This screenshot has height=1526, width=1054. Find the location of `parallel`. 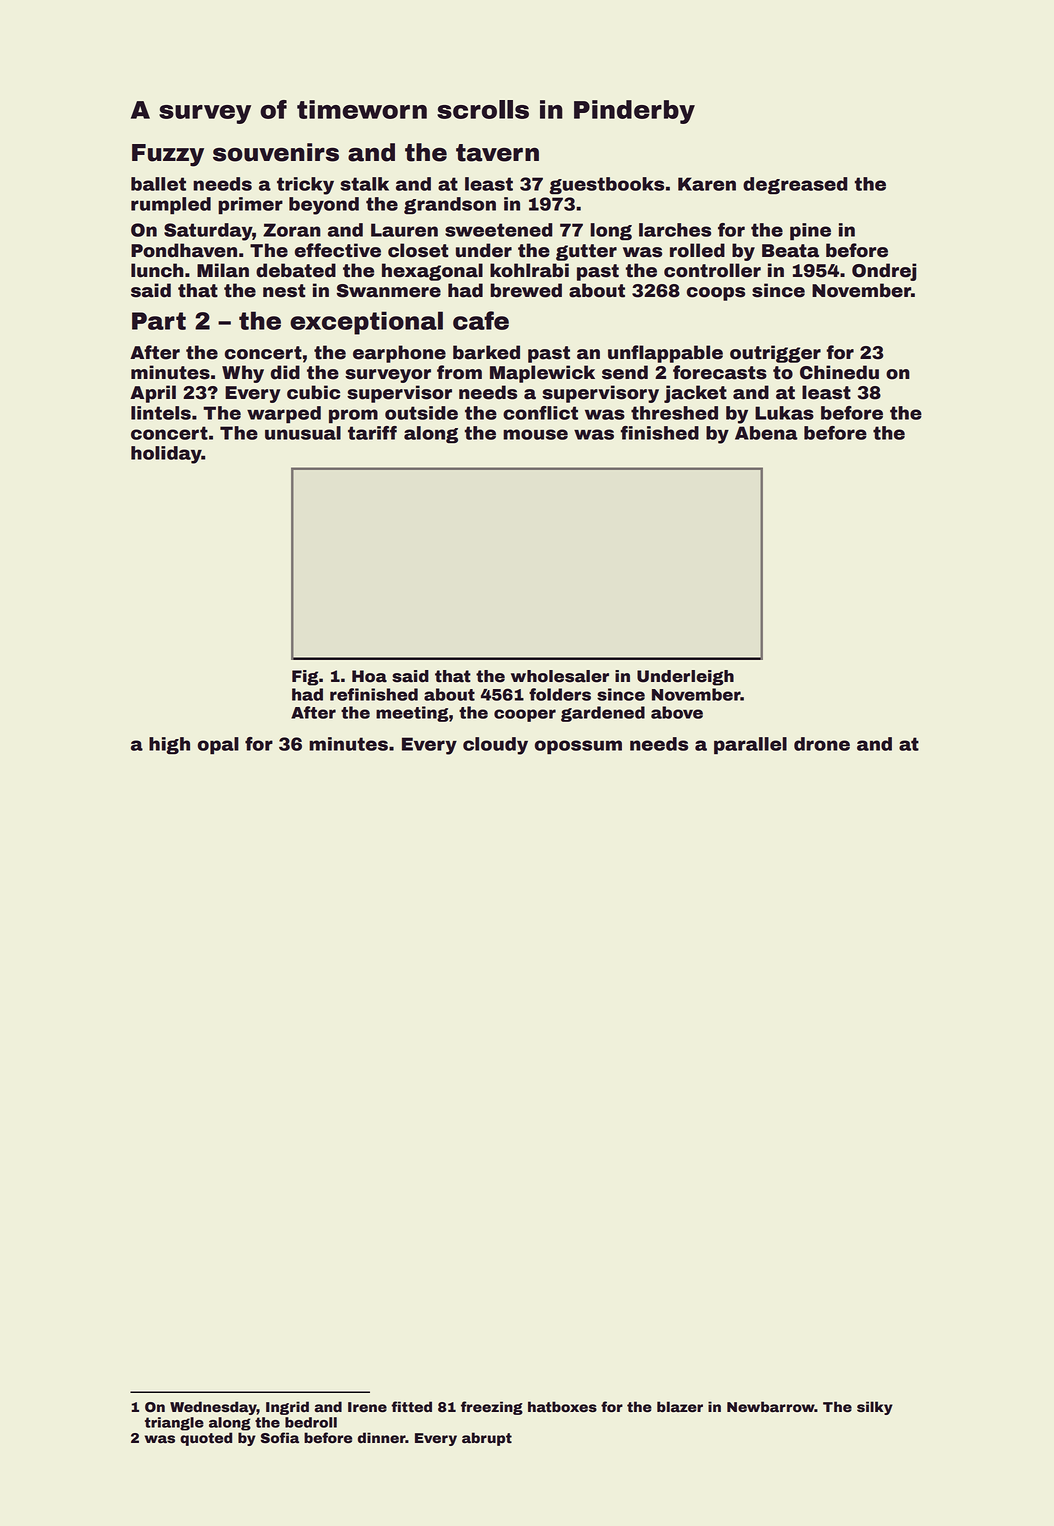

parallel is located at coordinates (750, 745).
